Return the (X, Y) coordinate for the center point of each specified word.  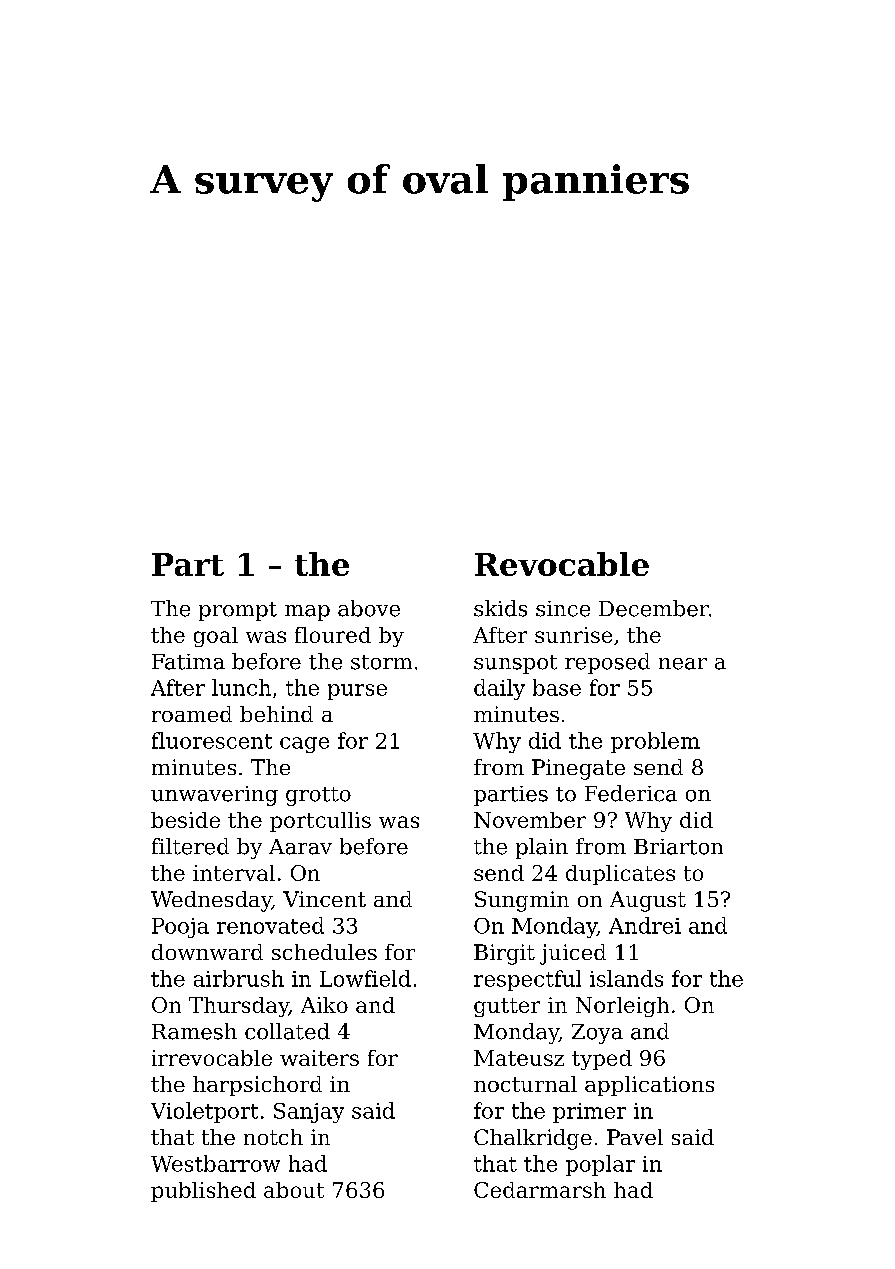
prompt (238, 611)
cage (304, 745)
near (683, 664)
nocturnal (525, 1084)
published (203, 1192)
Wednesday (211, 901)
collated (287, 1031)
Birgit (504, 954)
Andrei (645, 925)
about (294, 1190)
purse (357, 692)
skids (500, 608)
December (654, 608)
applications (649, 1086)
